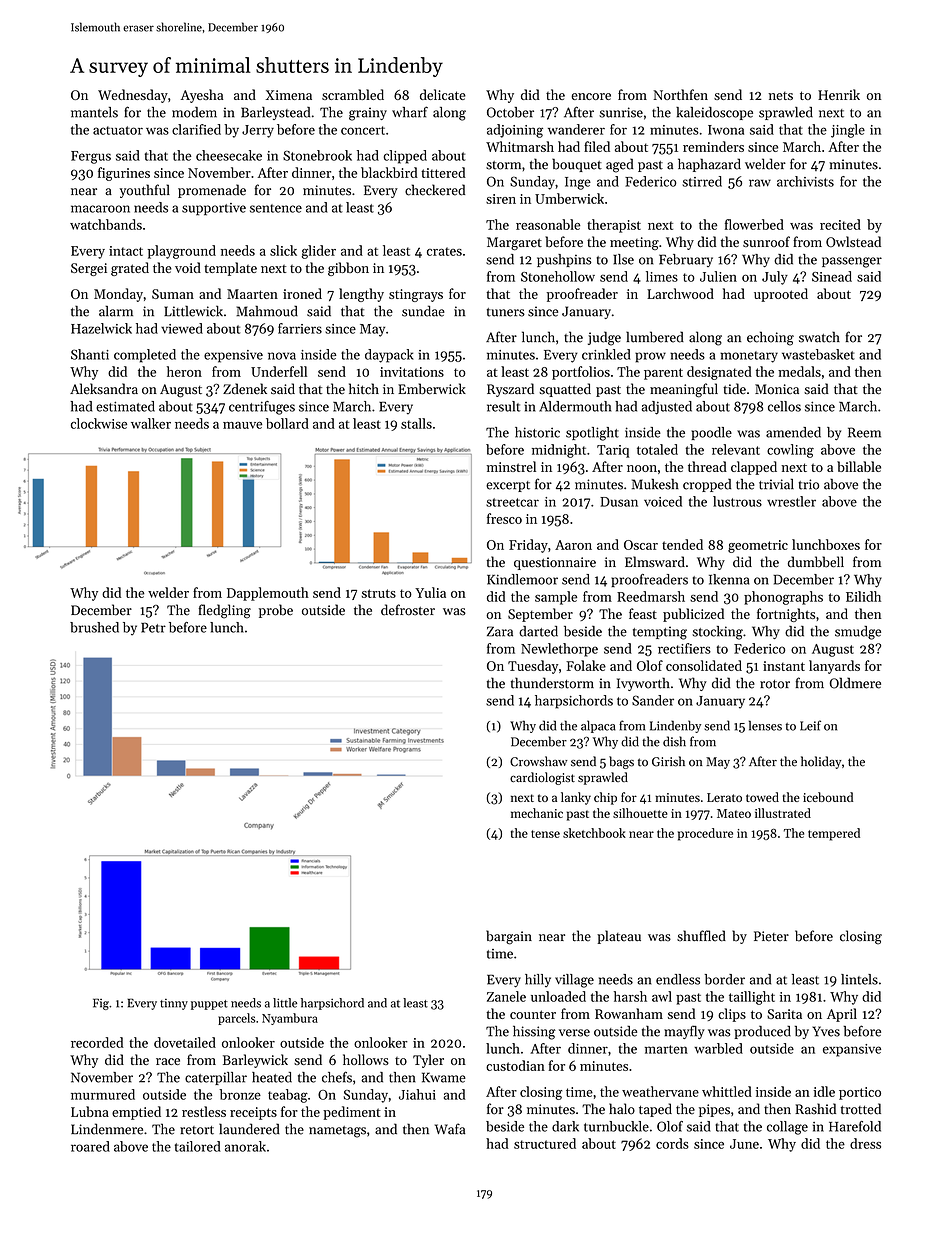 Image resolution: width=952 pixels, height=1233 pixels. Describe the element at coordinates (136, 1113) in the screenshot. I see `emptied` at that location.
